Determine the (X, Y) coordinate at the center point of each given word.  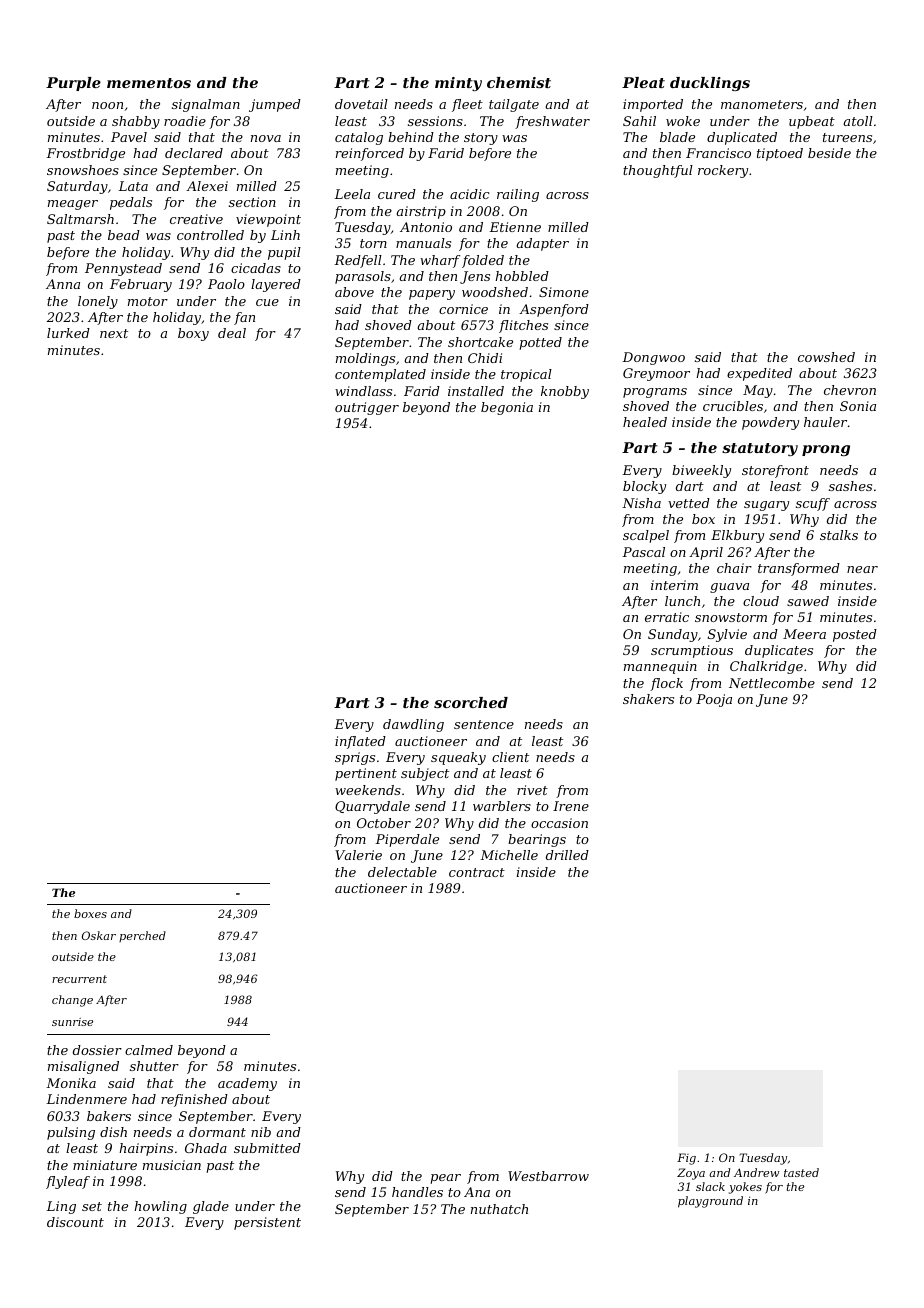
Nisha (641, 503)
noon (107, 105)
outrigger (367, 408)
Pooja (714, 700)
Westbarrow (548, 1176)
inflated (360, 742)
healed (645, 422)
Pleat (643, 82)
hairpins (146, 1149)
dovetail (361, 104)
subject (425, 774)
